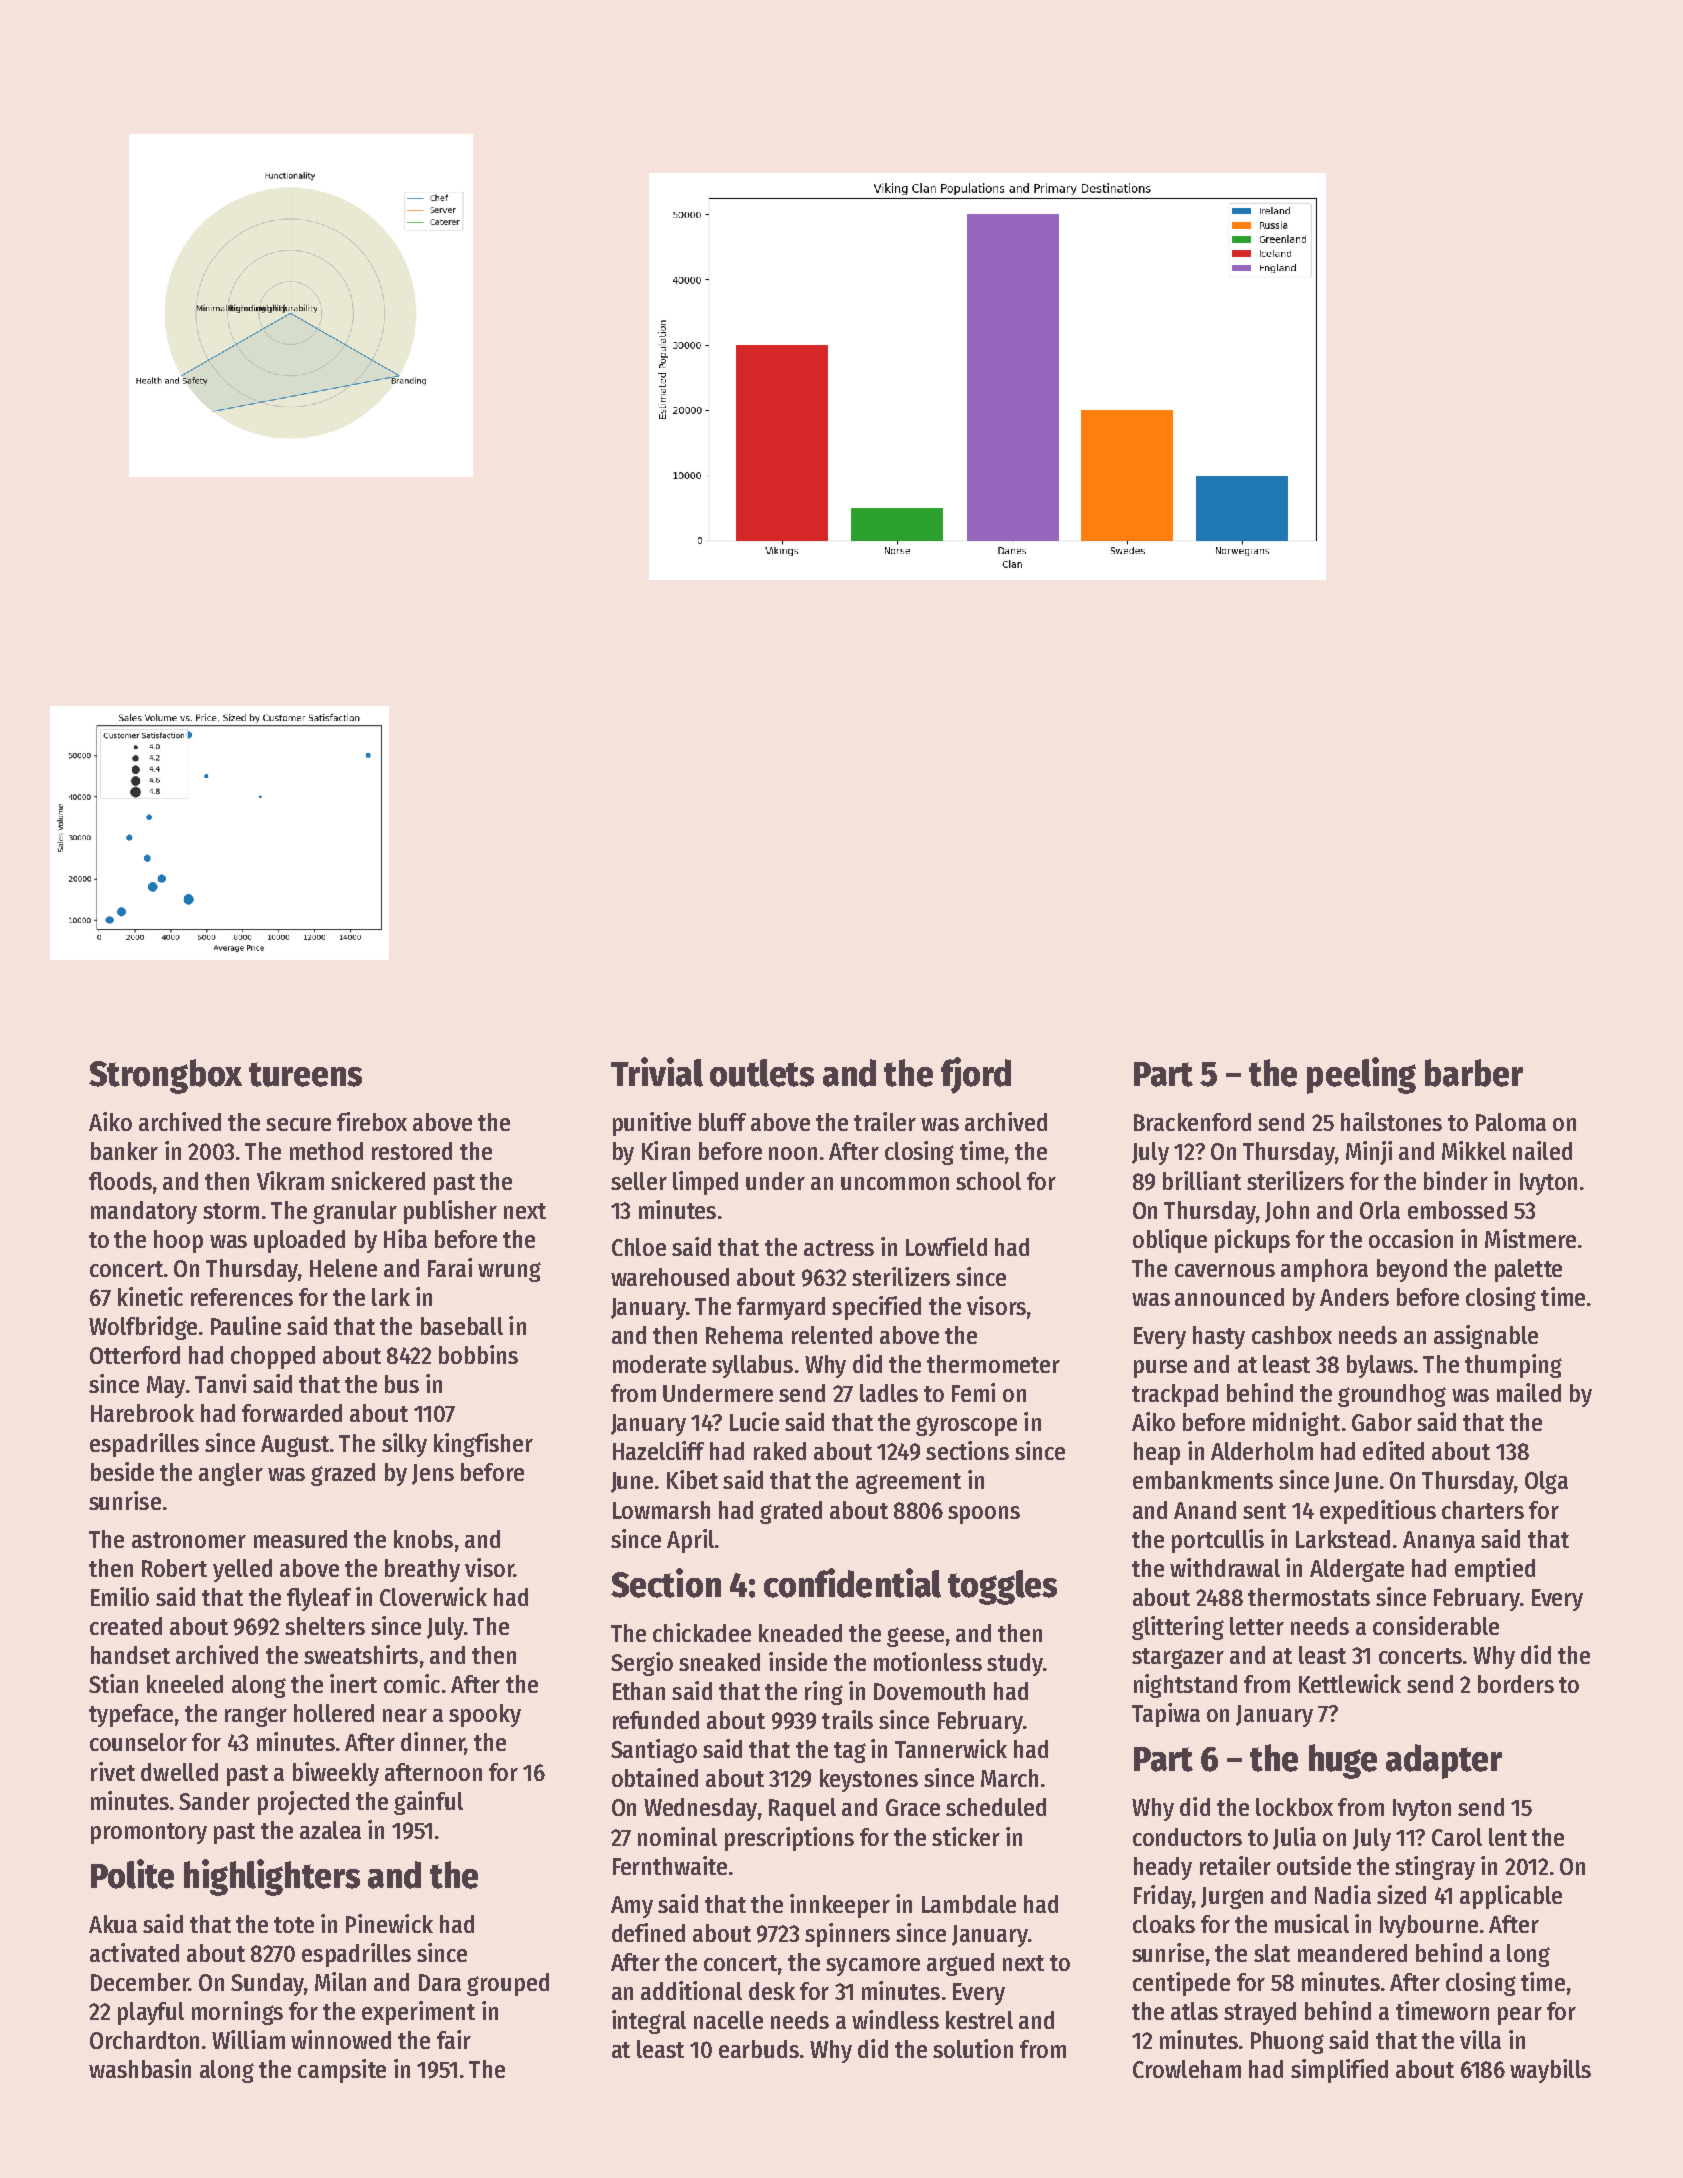  What do you see at coordinates (1378, 1512) in the page?
I see `expeditious` at bounding box center [1378, 1512].
